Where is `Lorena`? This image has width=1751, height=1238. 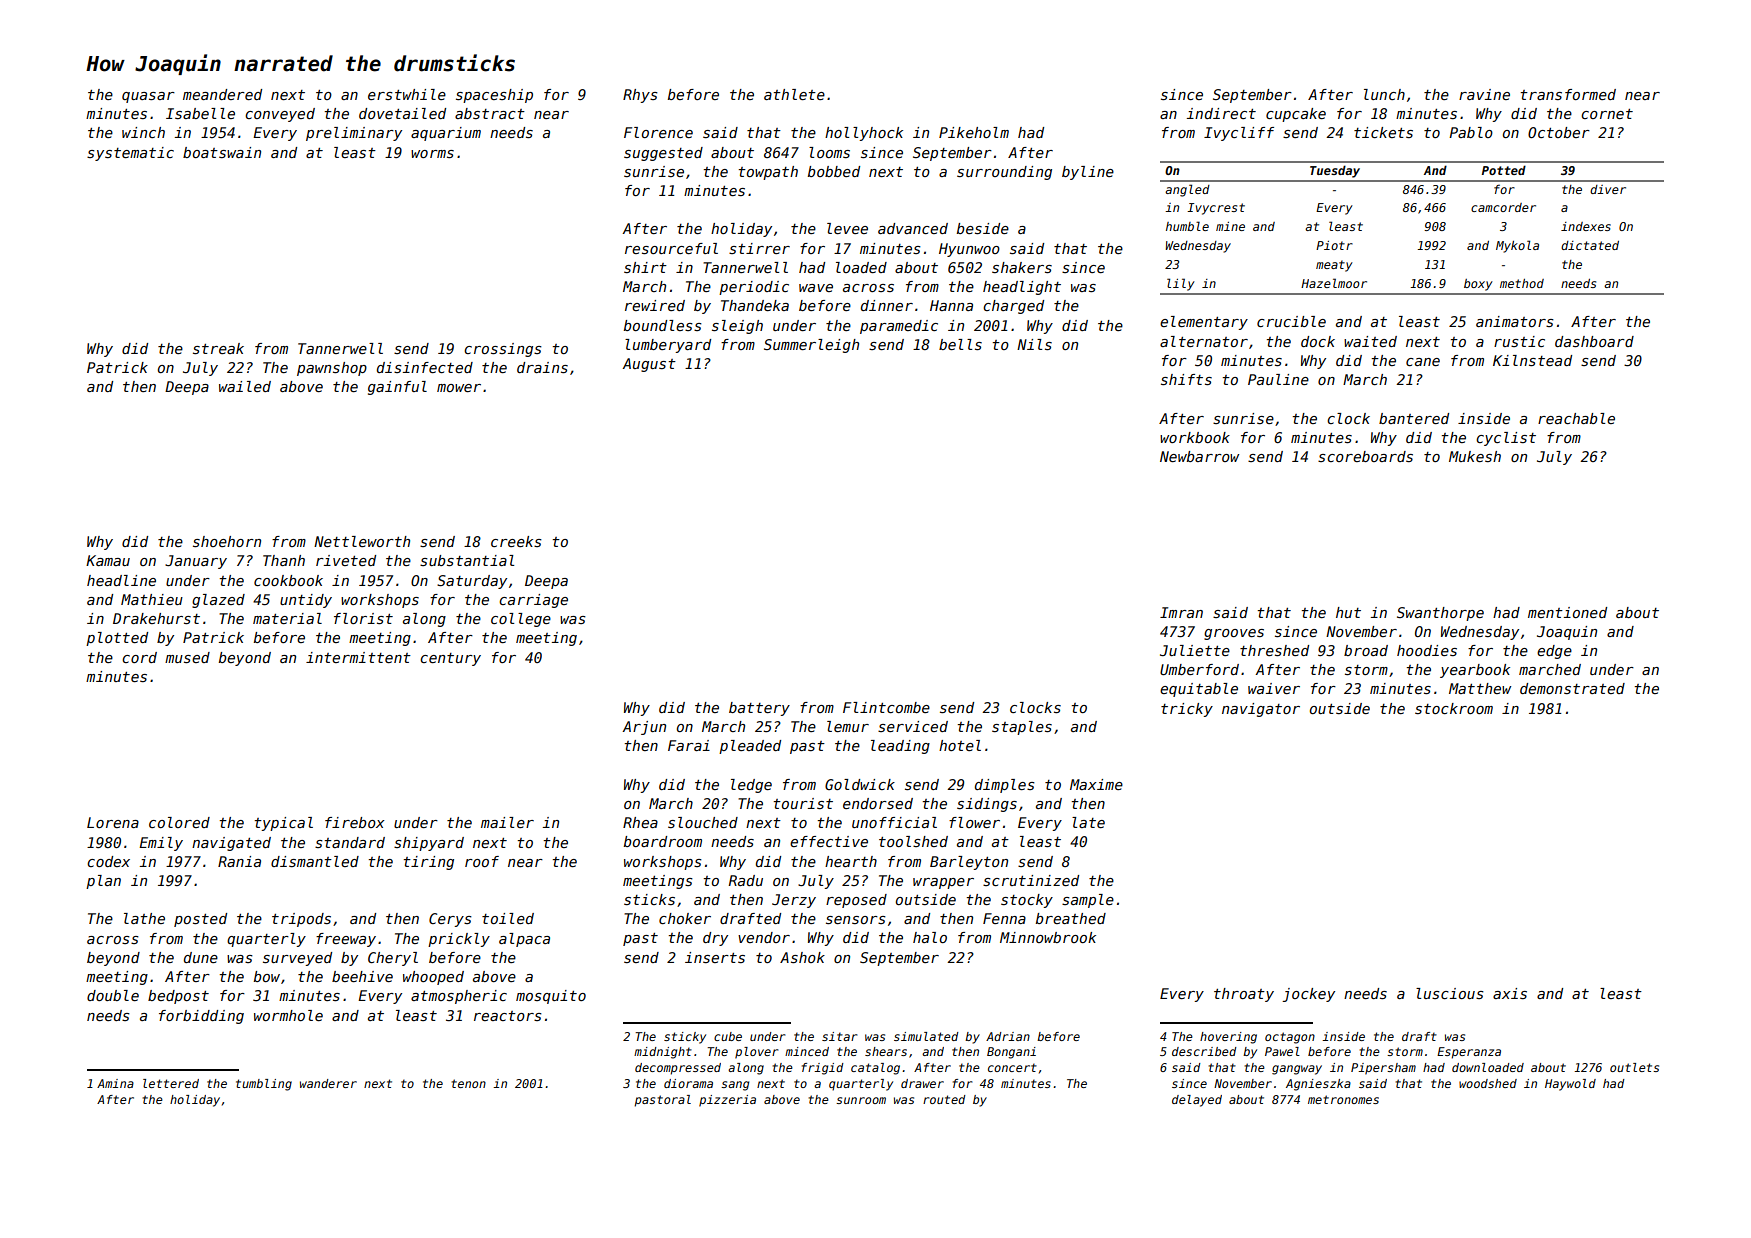
Lorena is located at coordinates (113, 822).
